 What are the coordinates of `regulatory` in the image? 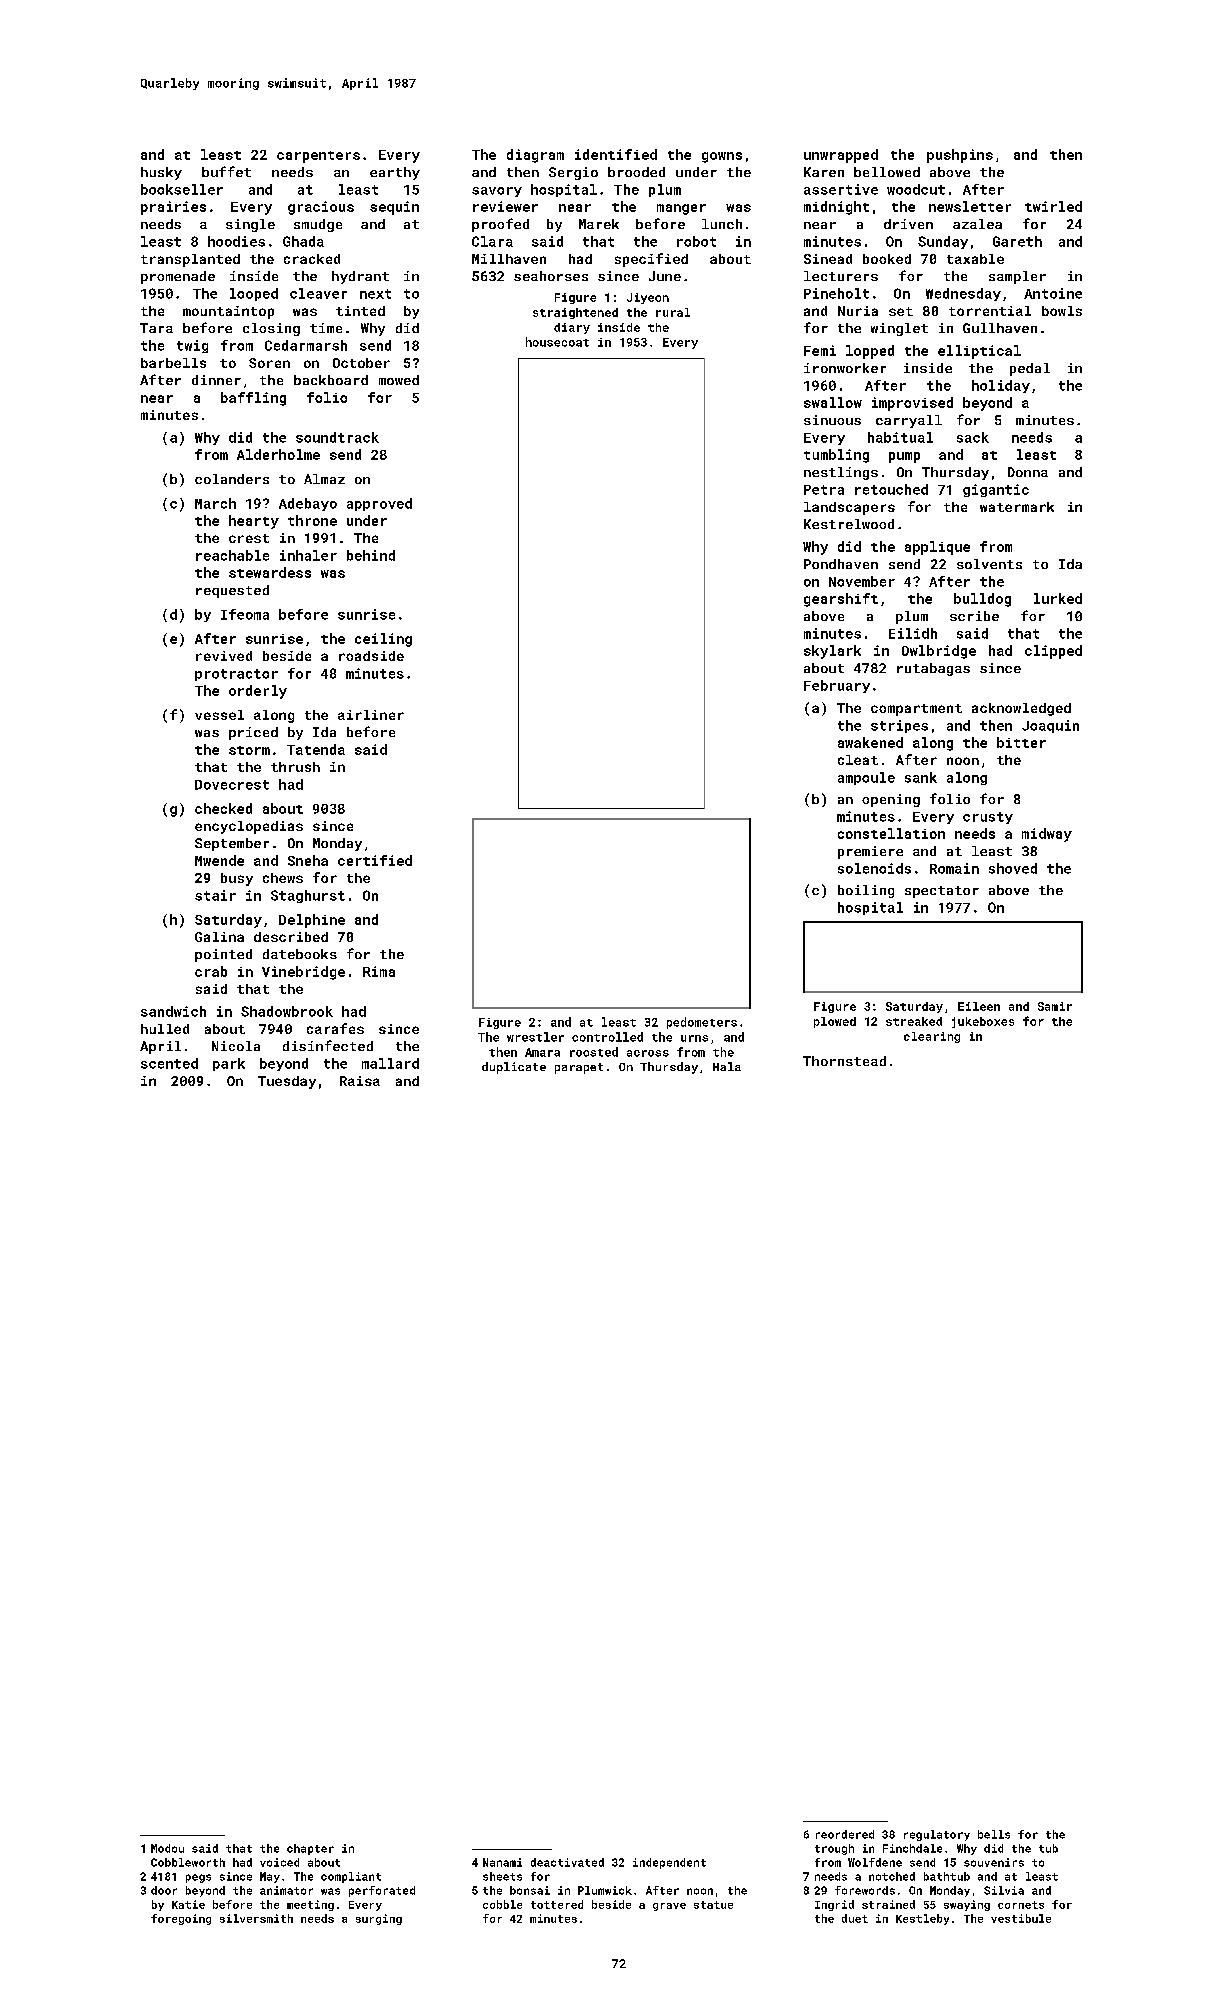 It's located at (937, 1835).
